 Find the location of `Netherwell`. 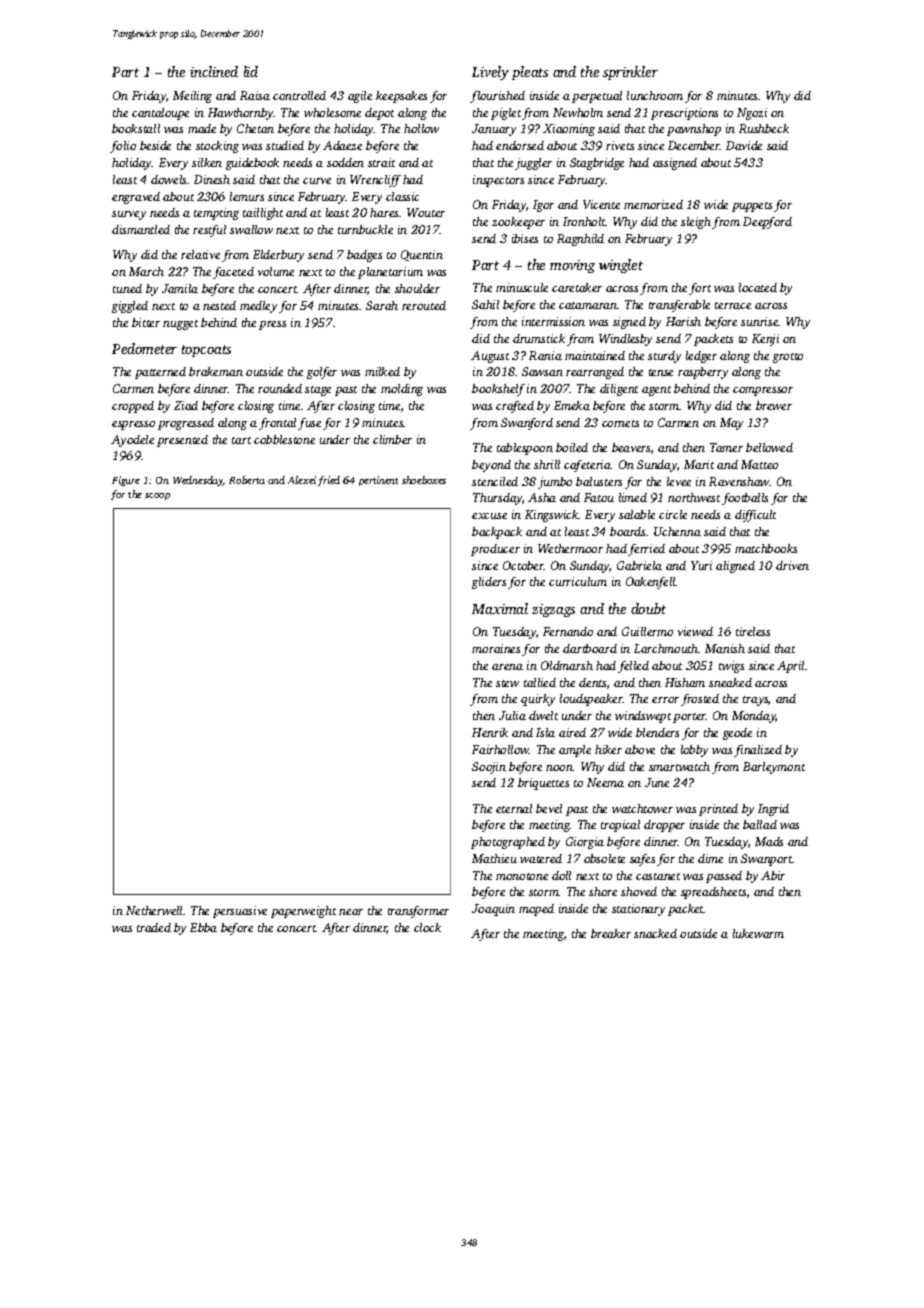

Netherwell is located at coordinates (154, 910).
